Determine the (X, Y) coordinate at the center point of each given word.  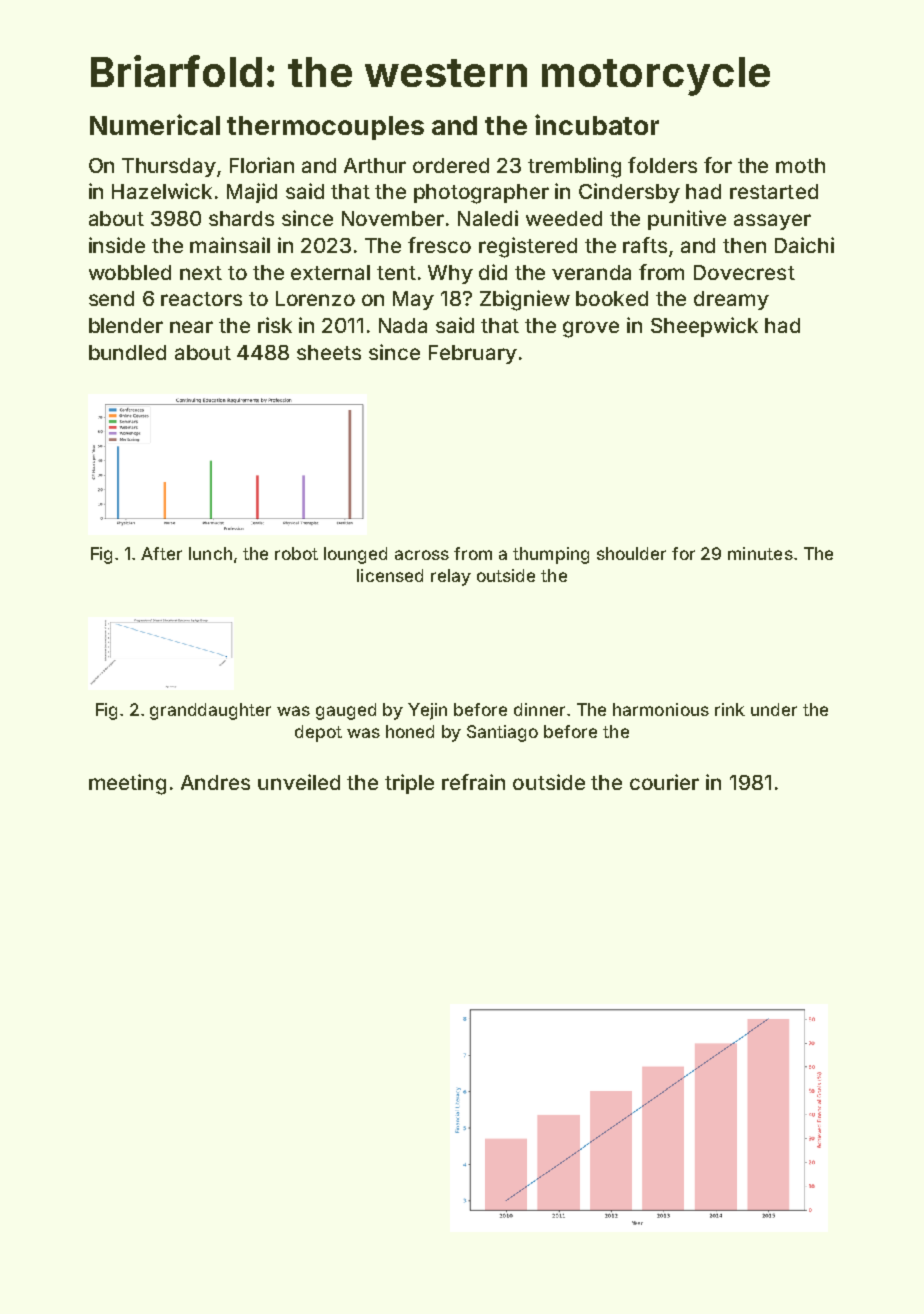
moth (800, 165)
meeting (127, 784)
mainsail (230, 245)
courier (664, 782)
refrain (473, 782)
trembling (574, 167)
